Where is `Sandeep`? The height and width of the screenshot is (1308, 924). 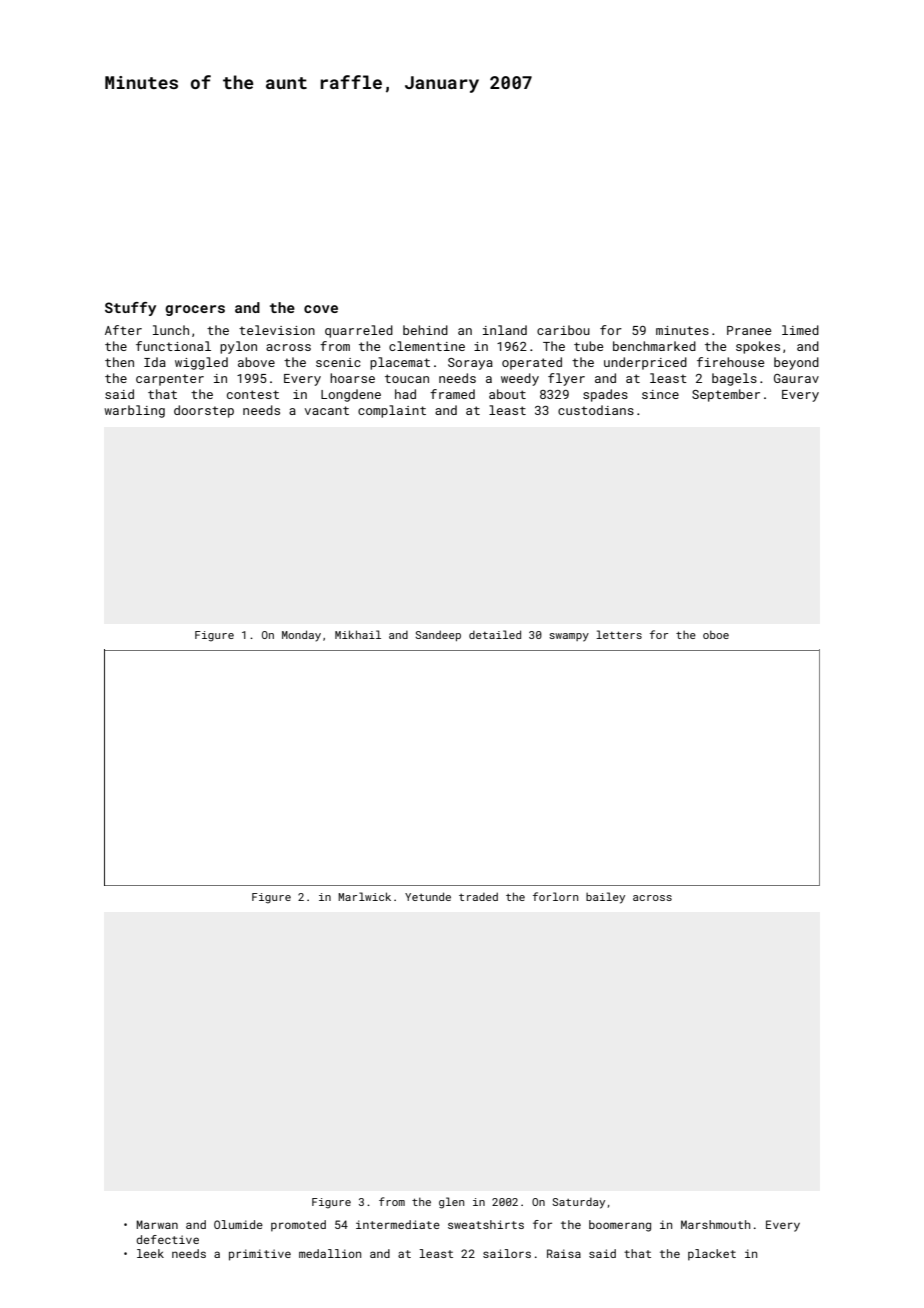 Sandeep is located at coordinates (438, 635).
